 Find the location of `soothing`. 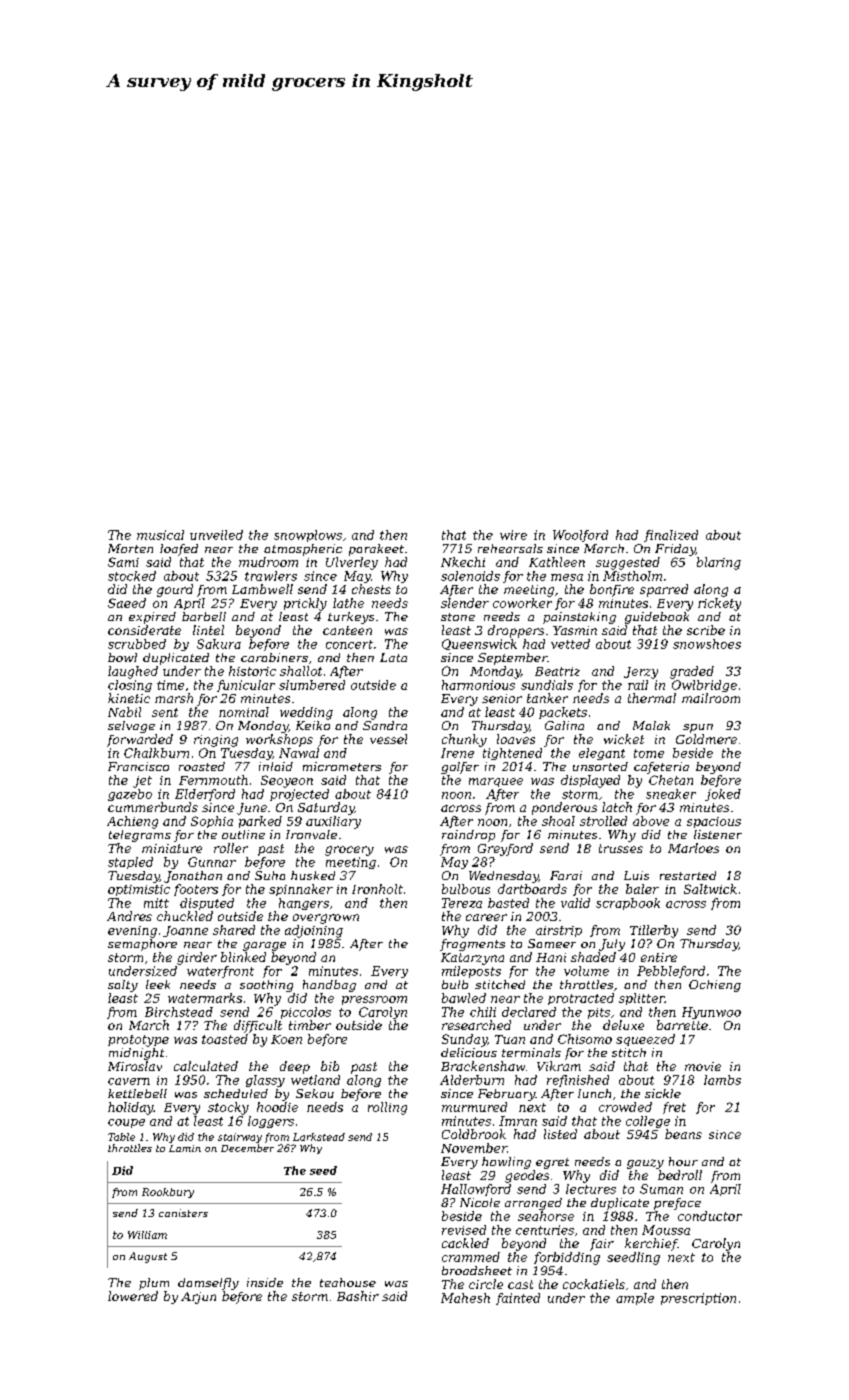

soothing is located at coordinates (266, 986).
